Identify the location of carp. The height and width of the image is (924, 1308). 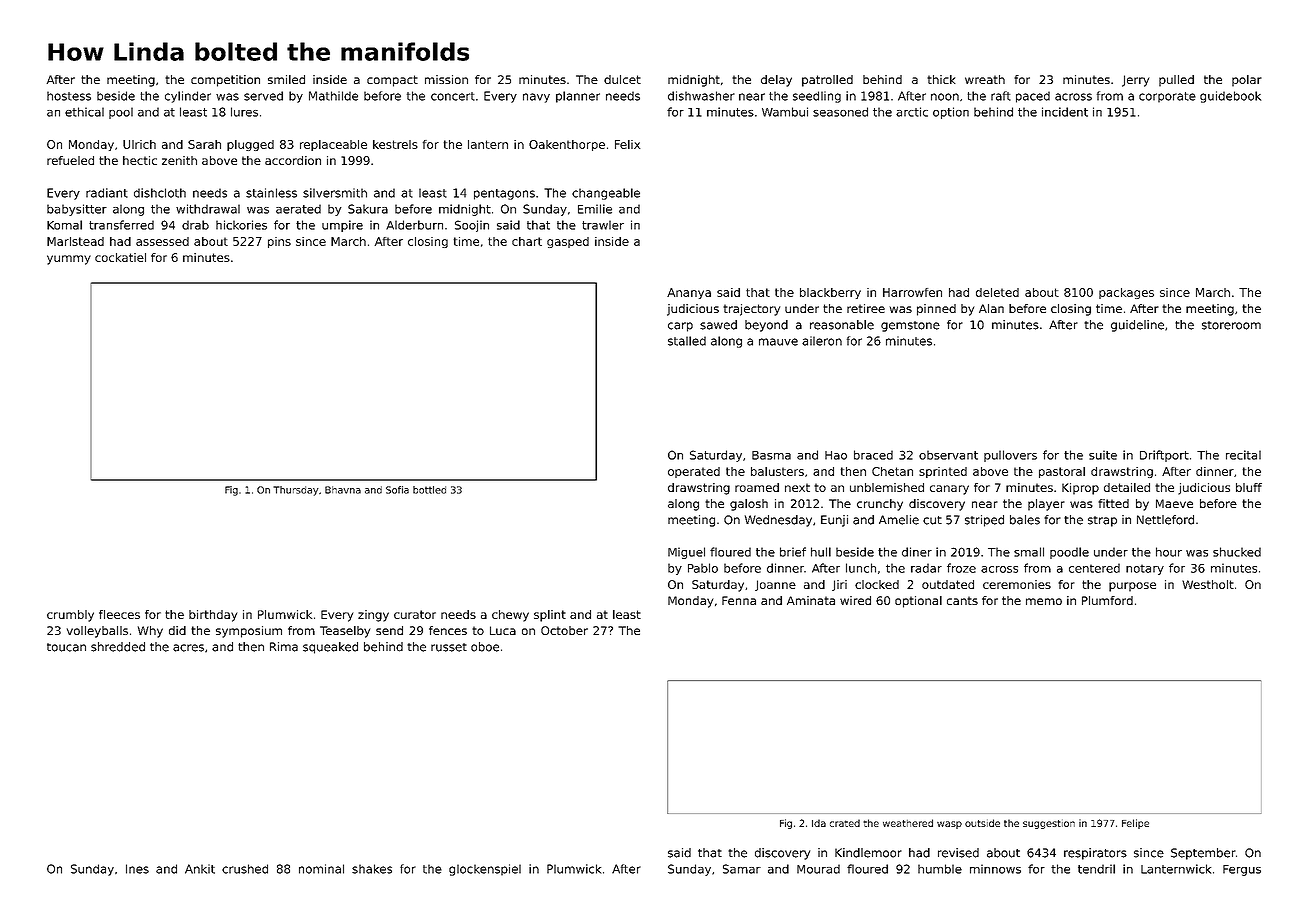
(680, 327).
